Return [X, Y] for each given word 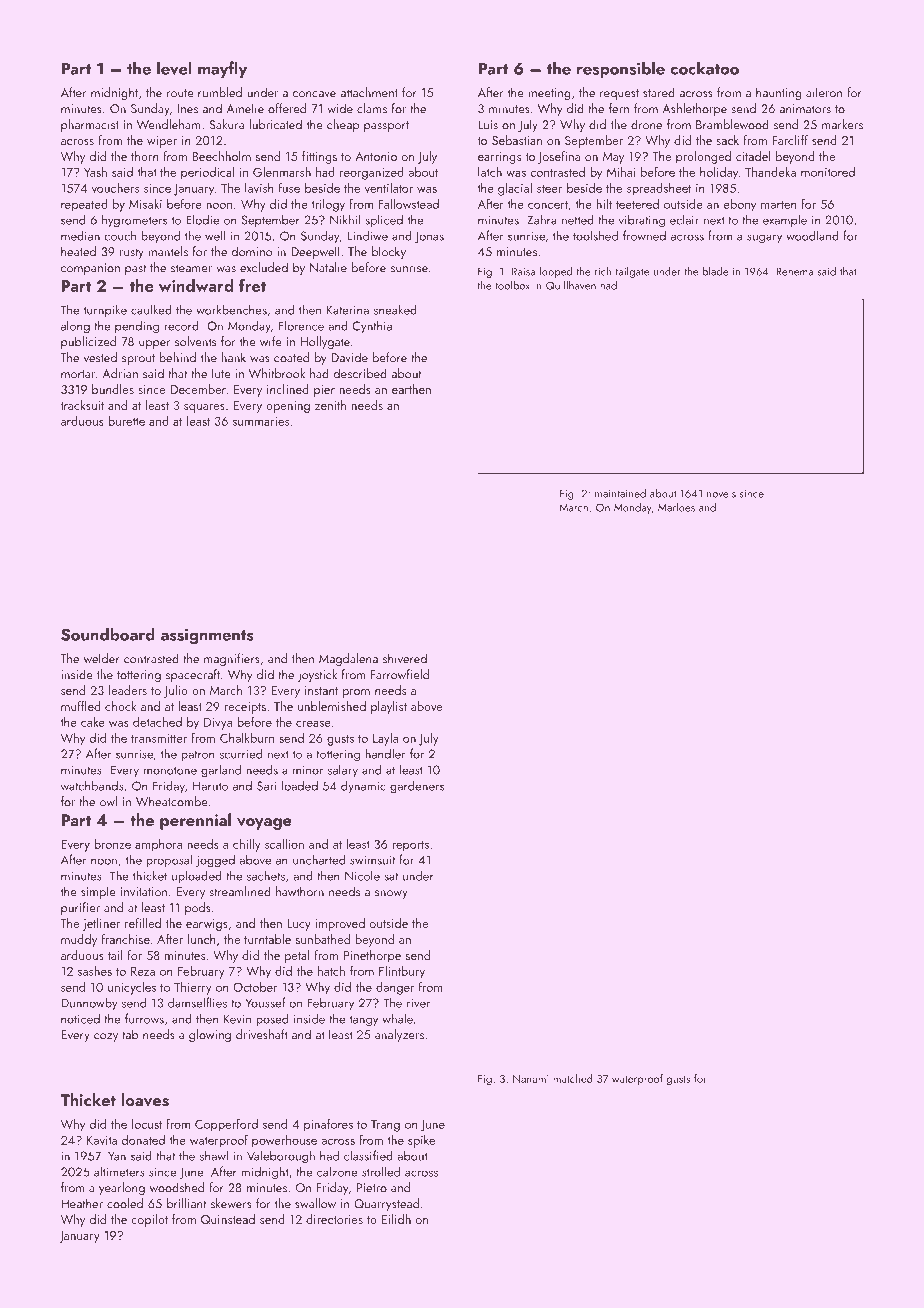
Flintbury [402, 972]
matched [573, 1078]
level [174, 68]
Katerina [348, 310]
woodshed [177, 1187]
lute [221, 373]
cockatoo [705, 68]
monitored [828, 172]
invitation [144, 892]
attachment [369, 92]
